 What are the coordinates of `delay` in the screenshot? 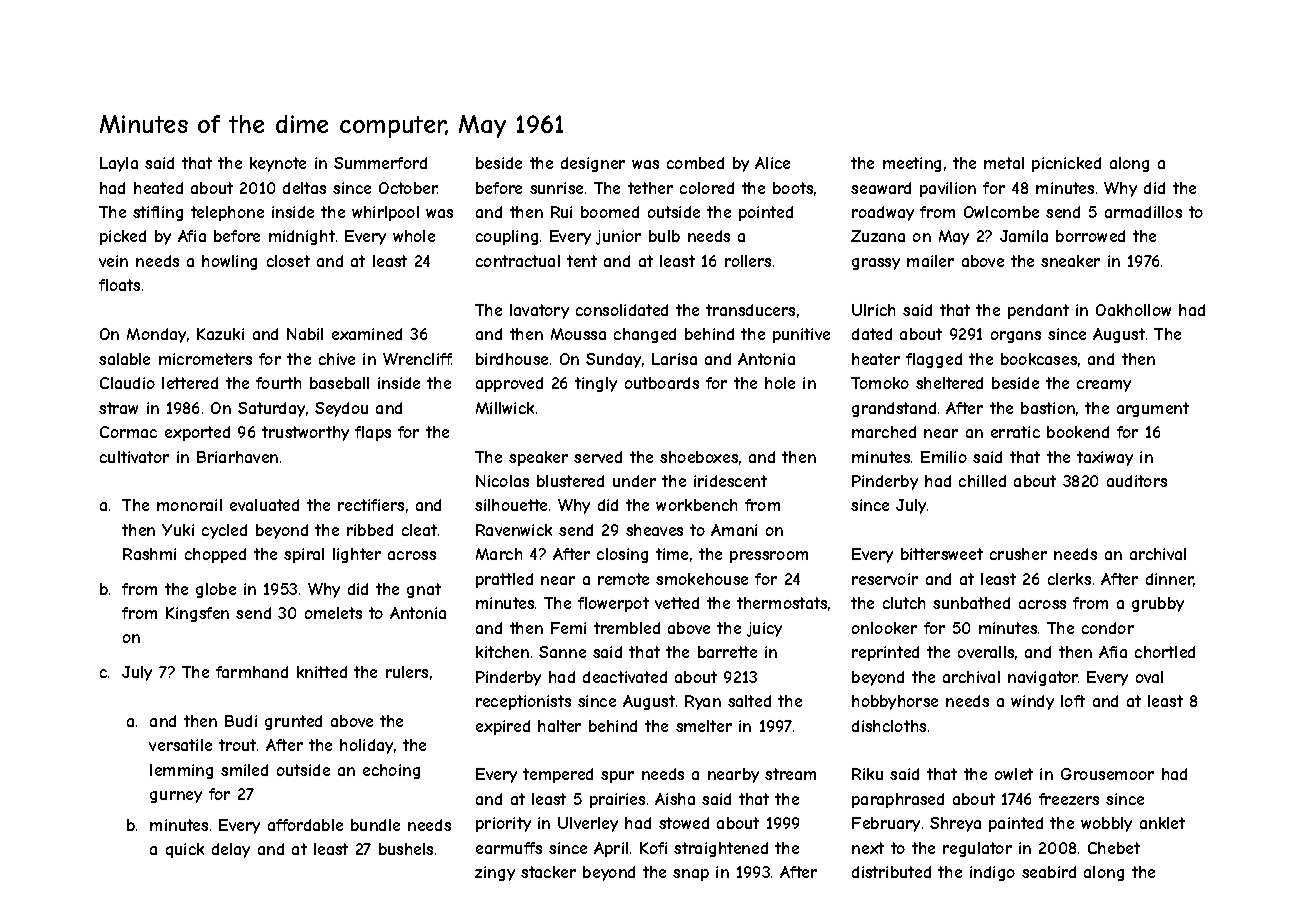 It's located at (231, 850).
